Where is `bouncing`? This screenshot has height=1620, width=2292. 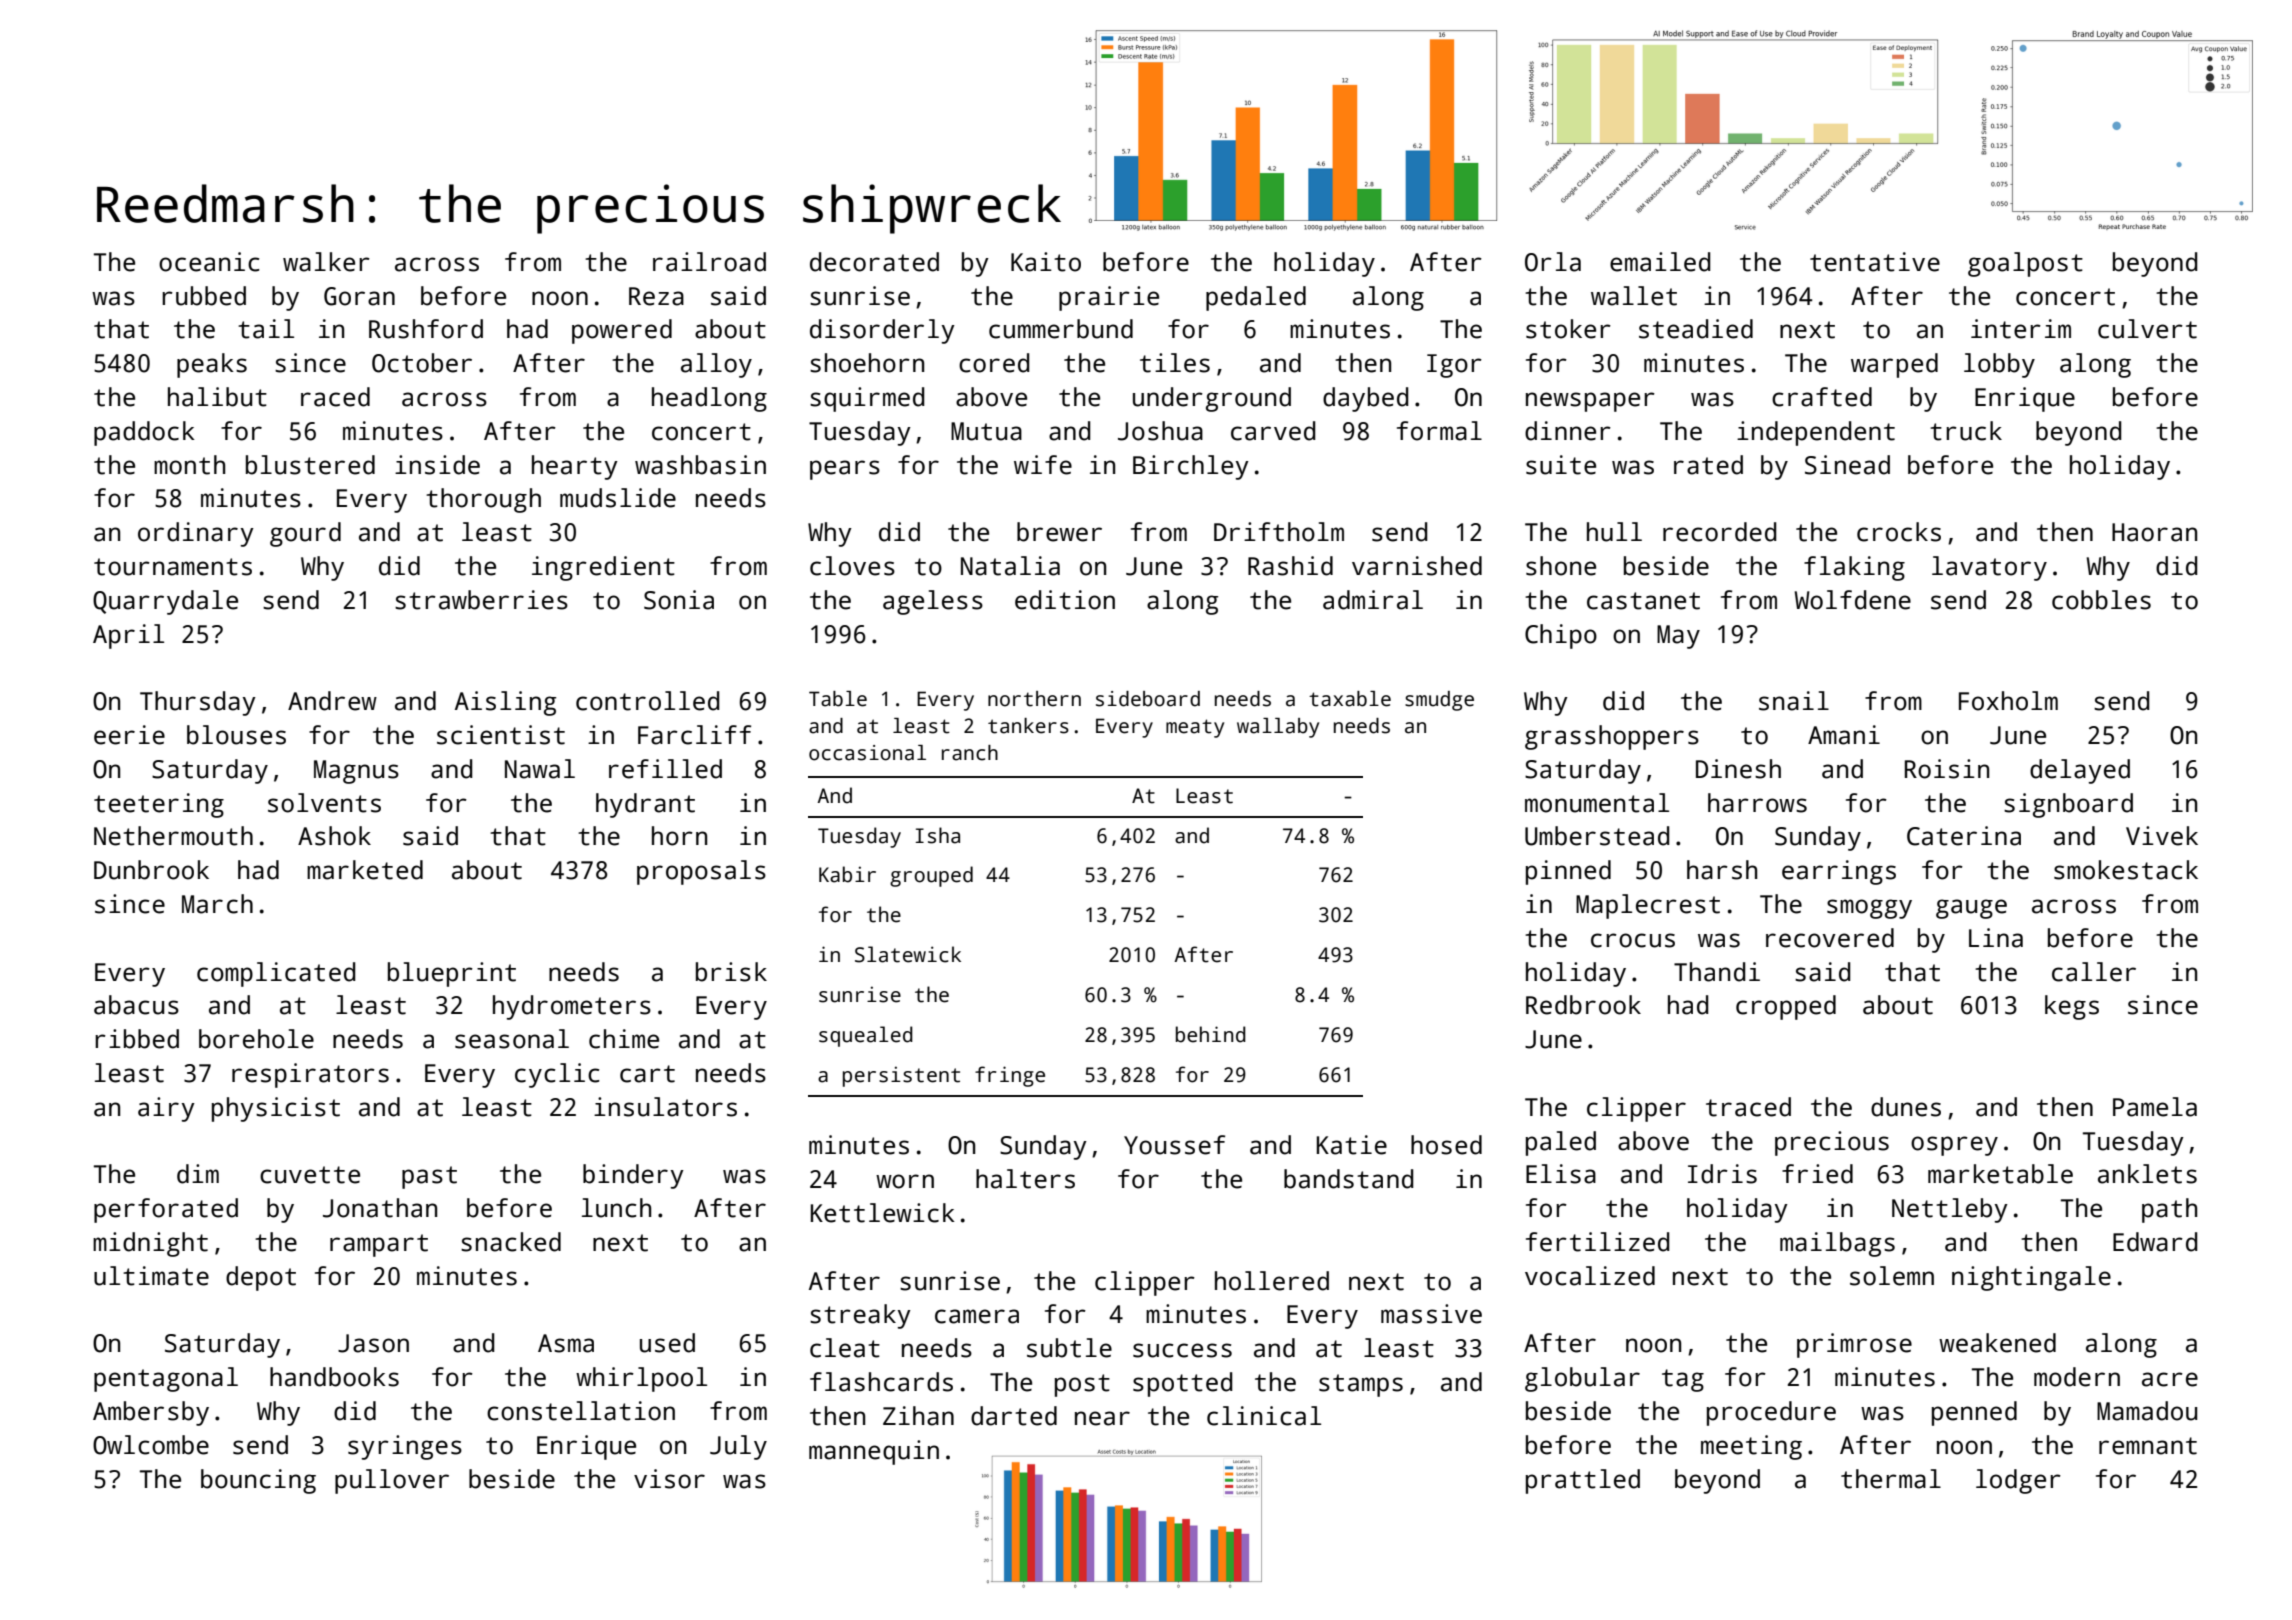 bouncing is located at coordinates (258, 1481).
